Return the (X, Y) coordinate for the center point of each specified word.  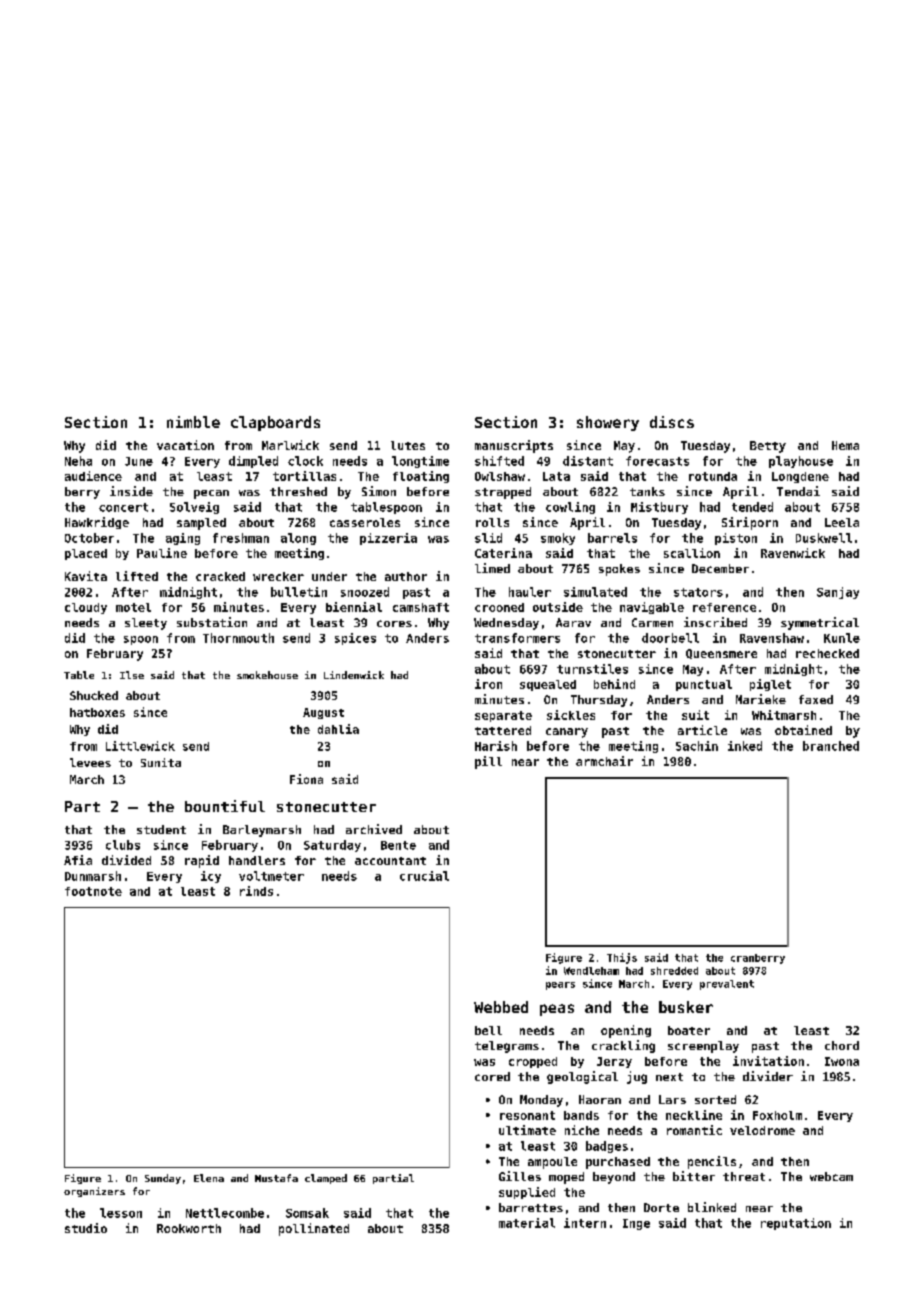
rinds (256, 891)
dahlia (338, 729)
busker (686, 1007)
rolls (492, 522)
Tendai (798, 491)
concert (123, 507)
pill (488, 762)
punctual (704, 685)
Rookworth (189, 1228)
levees (90, 762)
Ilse (132, 675)
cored (492, 1076)
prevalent (727, 985)
